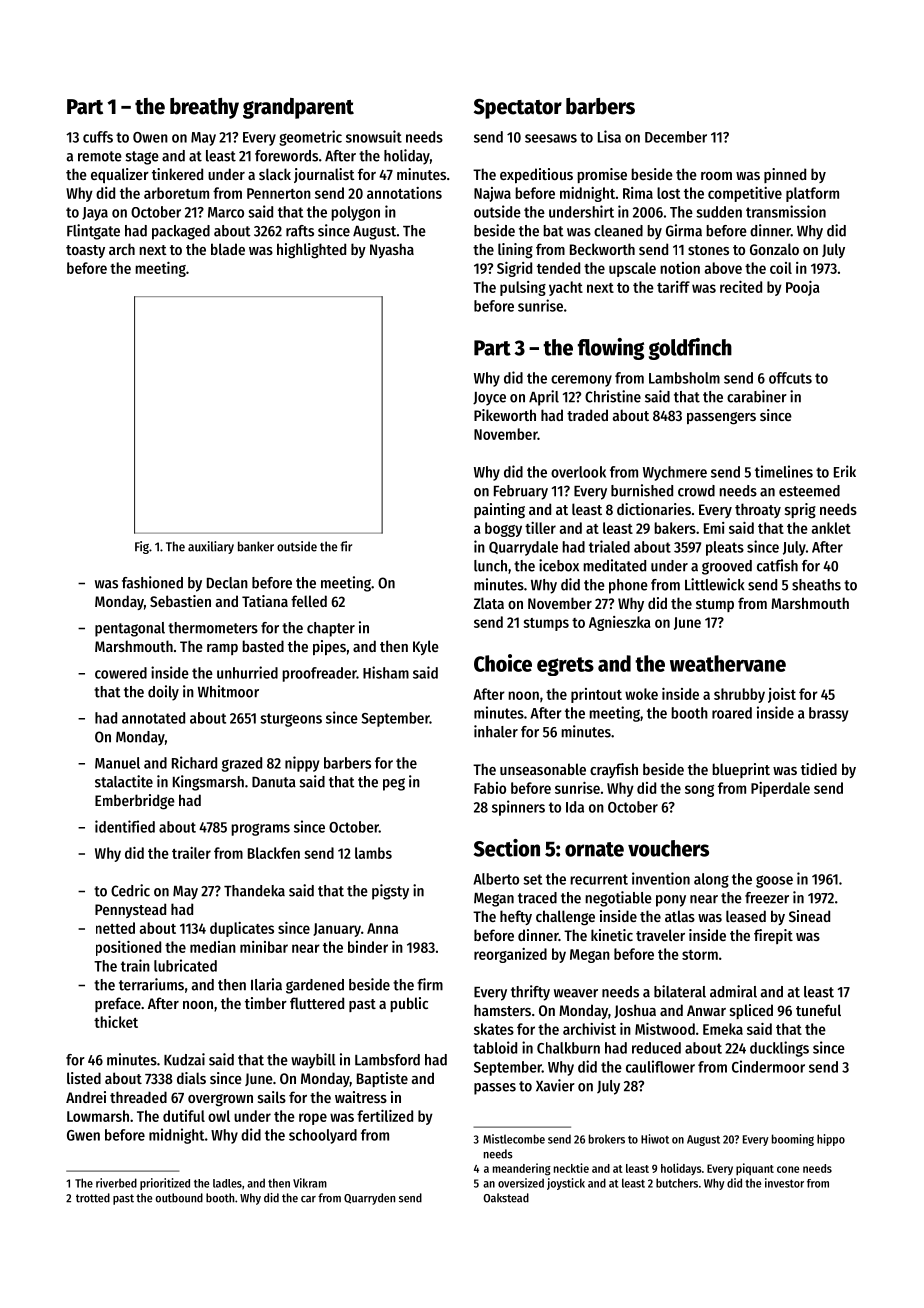 The height and width of the page is (1308, 924). What do you see at coordinates (536, 175) in the page?
I see `expeditious` at bounding box center [536, 175].
